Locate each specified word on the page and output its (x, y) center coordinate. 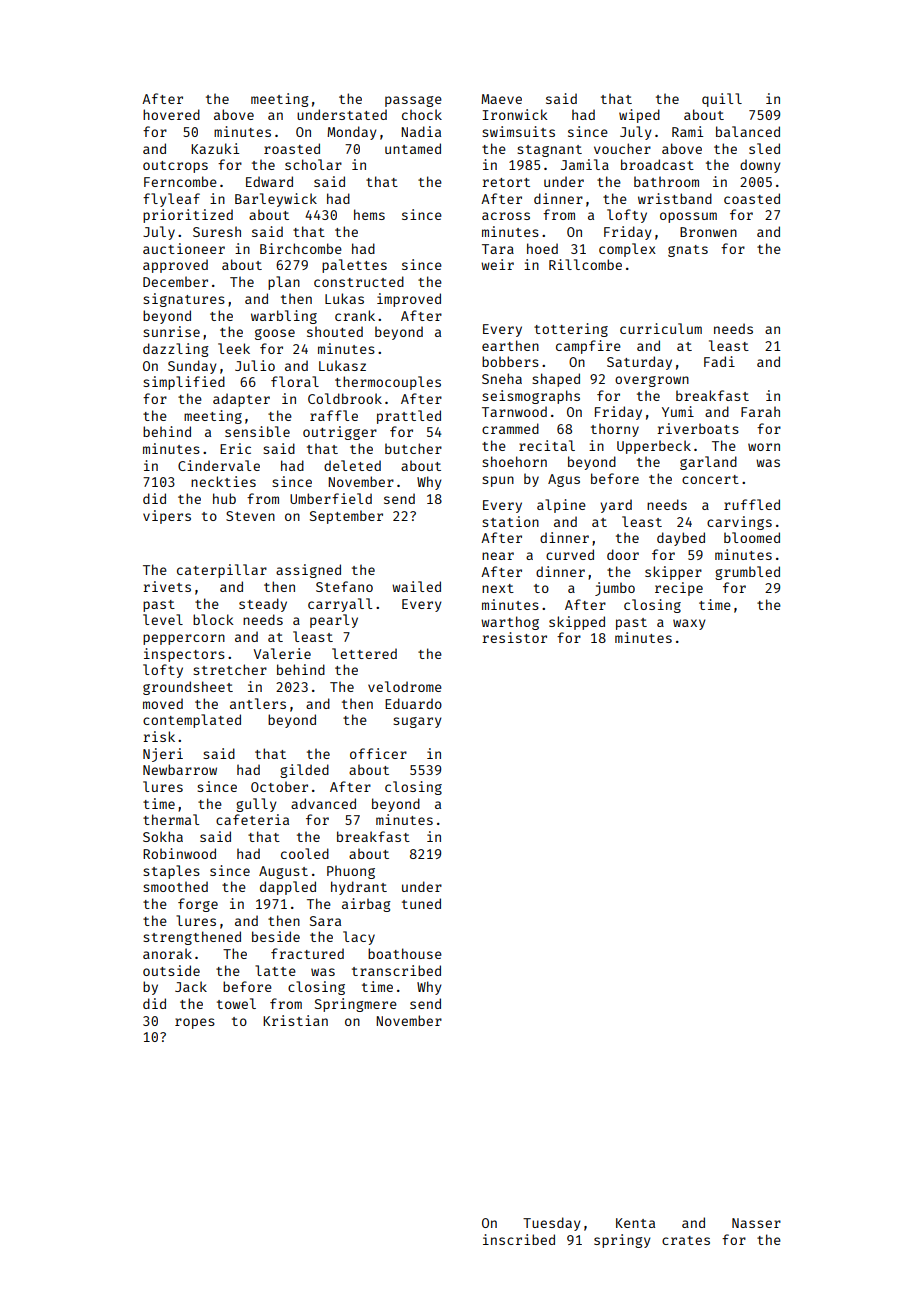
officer (378, 753)
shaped (556, 380)
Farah (760, 411)
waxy (689, 624)
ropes (195, 1023)
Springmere (356, 1005)
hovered (171, 114)
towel (236, 1003)
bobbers (510, 361)
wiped (639, 116)
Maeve (501, 99)
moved (163, 703)
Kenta (635, 1223)
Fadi (719, 361)
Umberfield (331, 498)
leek (234, 348)
